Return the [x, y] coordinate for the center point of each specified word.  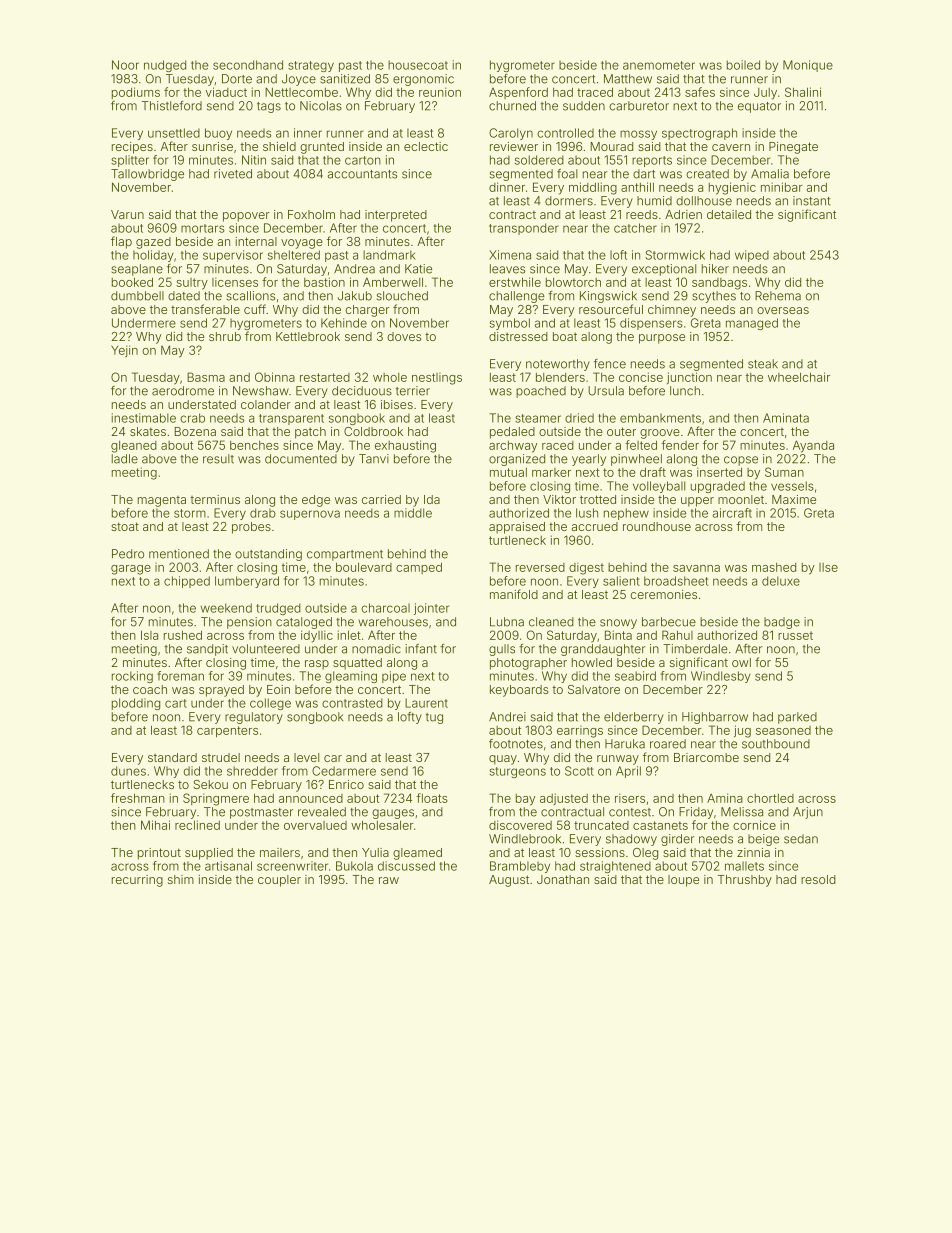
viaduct [226, 92]
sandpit [207, 650]
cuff [255, 309]
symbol [510, 324]
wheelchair [799, 377]
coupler [279, 881]
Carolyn [511, 134]
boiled [743, 65]
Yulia [375, 852]
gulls [502, 650]
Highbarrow [715, 718]
